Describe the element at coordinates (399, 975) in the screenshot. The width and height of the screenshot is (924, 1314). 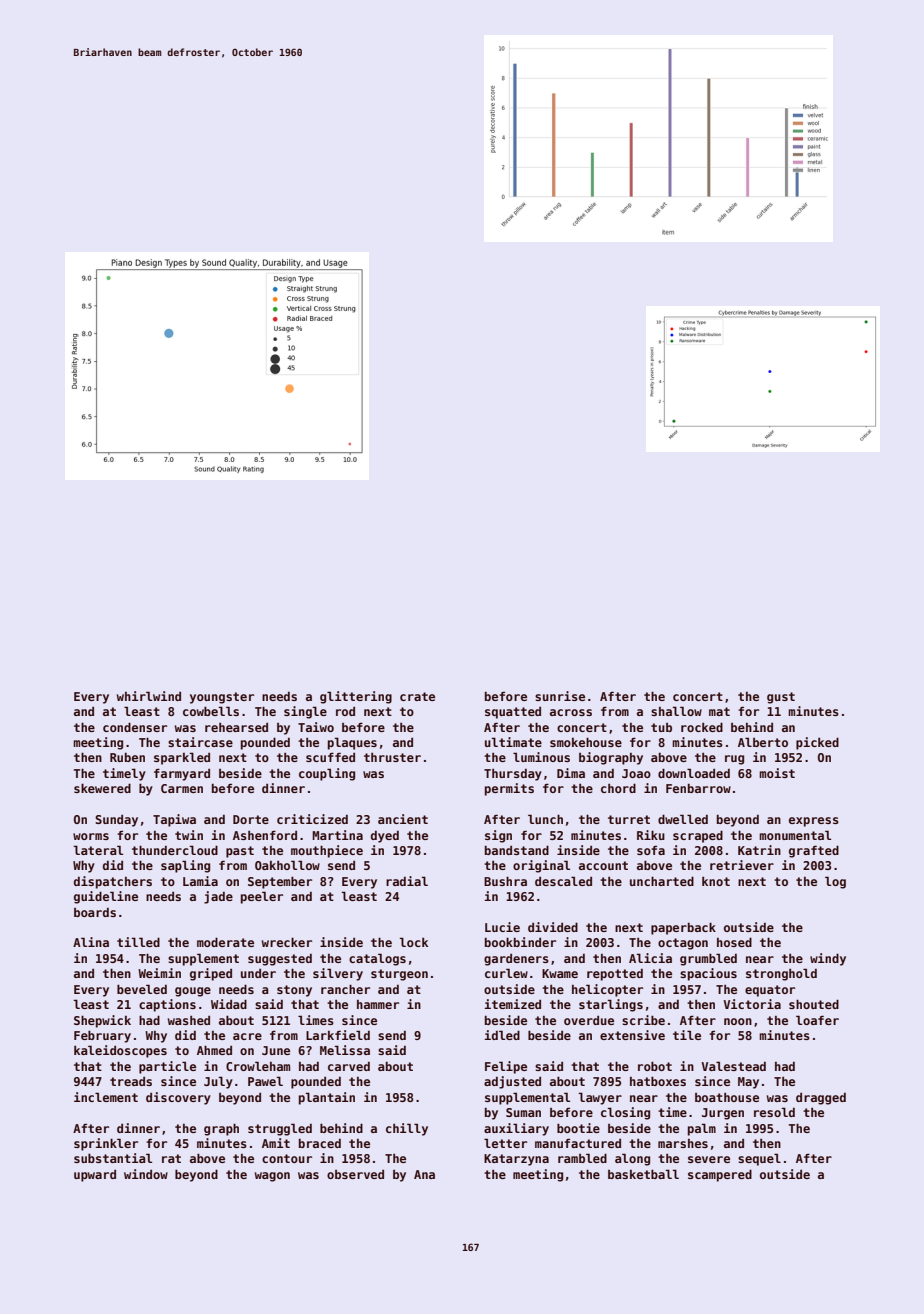
I see `sturgeon` at that location.
